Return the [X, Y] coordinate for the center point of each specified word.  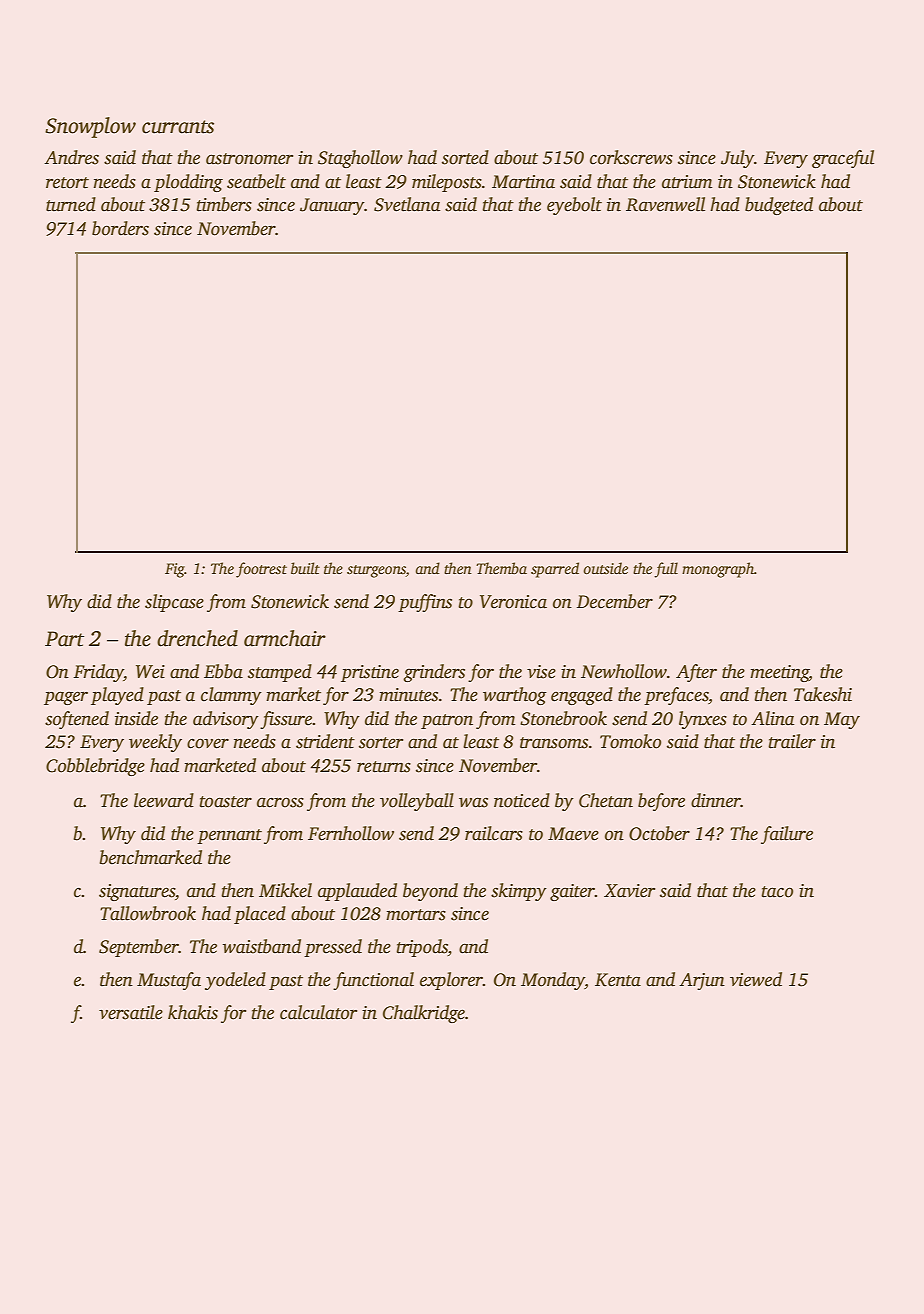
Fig [175, 570]
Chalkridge [424, 1014]
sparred [555, 570]
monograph [718, 570]
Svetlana [407, 204]
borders [120, 228]
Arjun [702, 981]
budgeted [779, 206]
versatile [131, 1012]
